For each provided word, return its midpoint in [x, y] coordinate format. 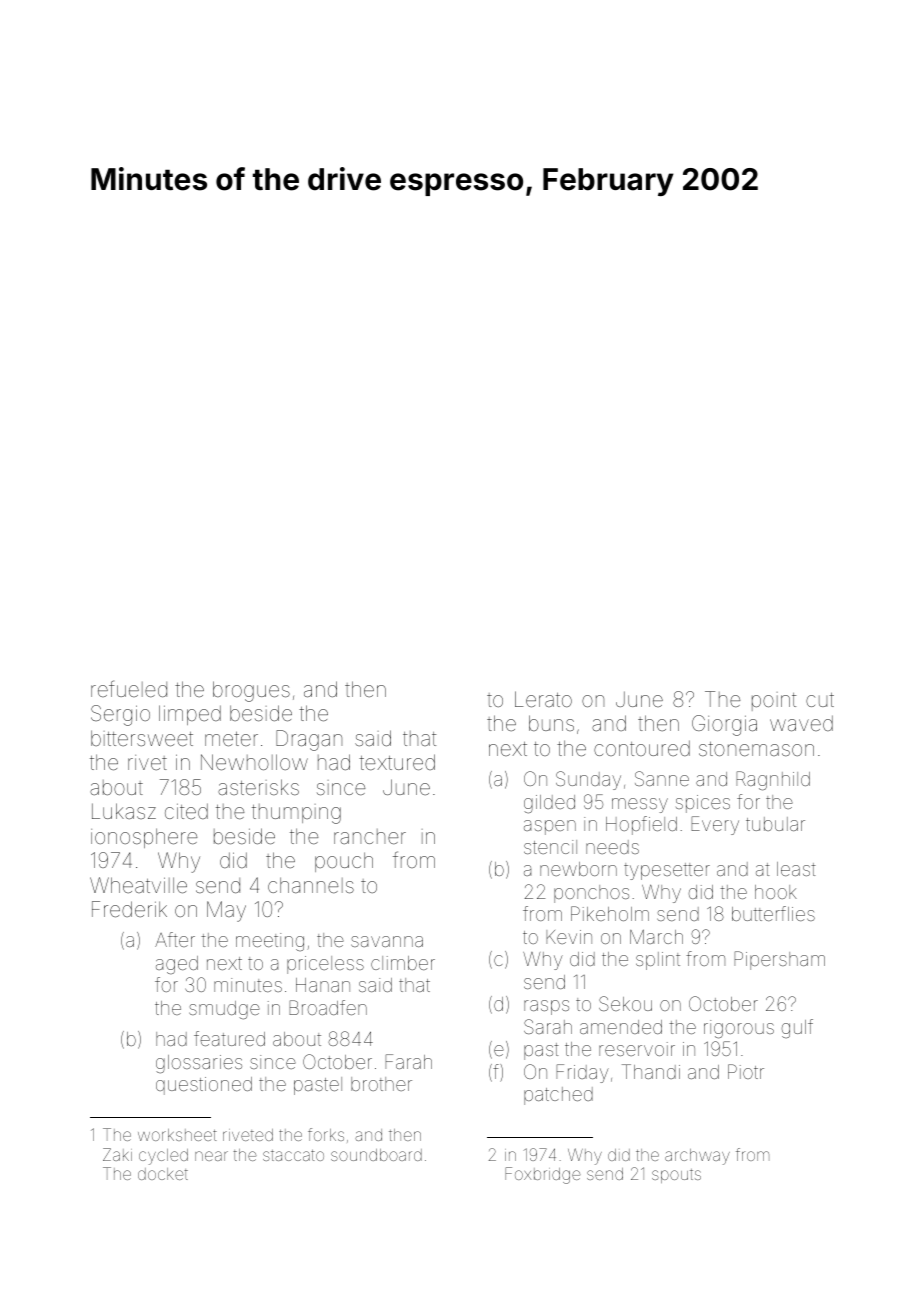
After [175, 939]
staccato [293, 1155]
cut [820, 700]
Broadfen [328, 1007]
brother [381, 1084]
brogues [251, 691]
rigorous [739, 1029]
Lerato [543, 699]
